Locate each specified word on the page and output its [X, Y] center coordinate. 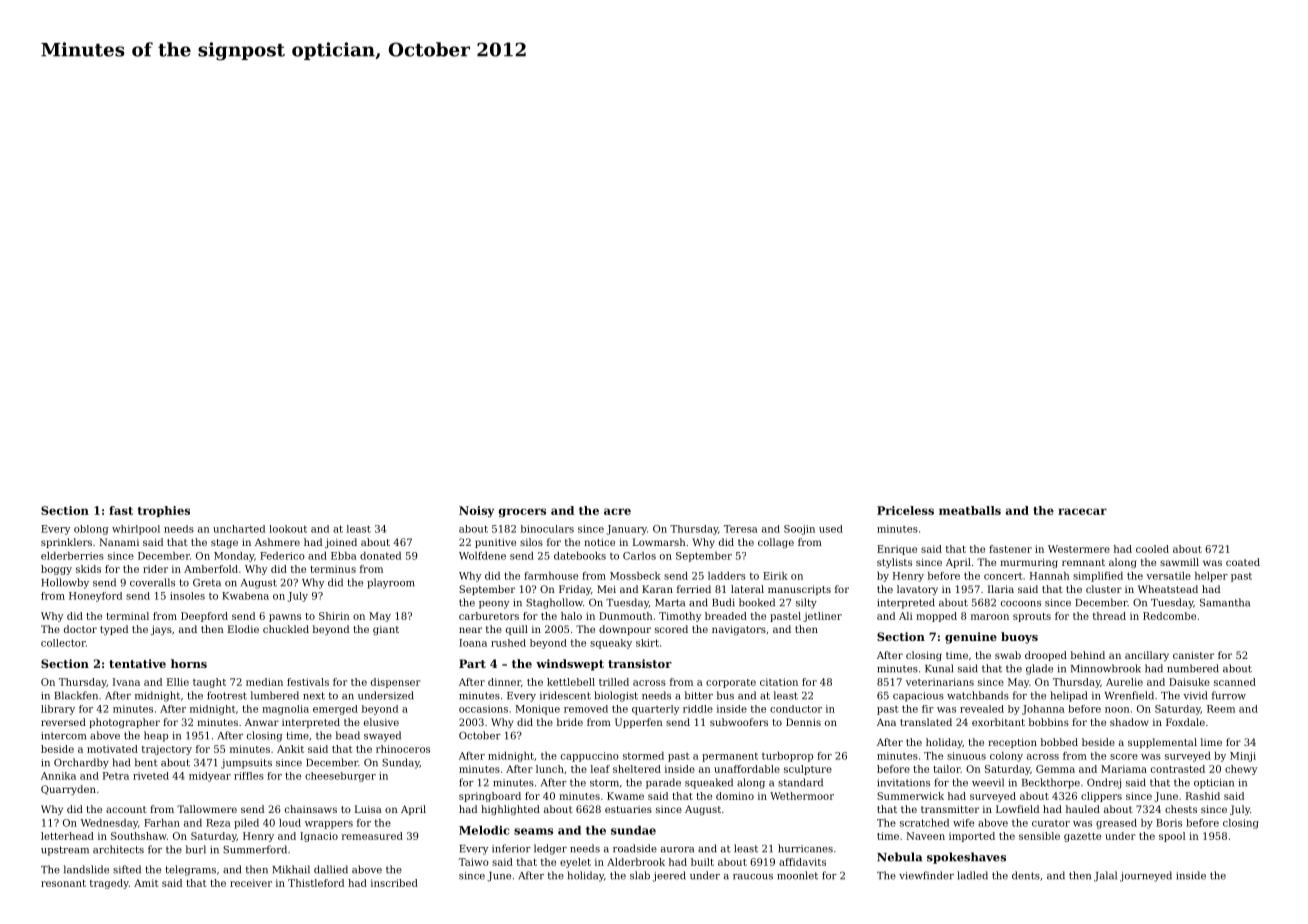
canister [1193, 655]
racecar [1082, 511]
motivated [112, 749]
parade [663, 783]
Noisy [476, 512]
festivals [308, 682]
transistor [640, 663]
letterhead [67, 836]
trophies [164, 511]
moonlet [797, 875]
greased [1116, 824]
